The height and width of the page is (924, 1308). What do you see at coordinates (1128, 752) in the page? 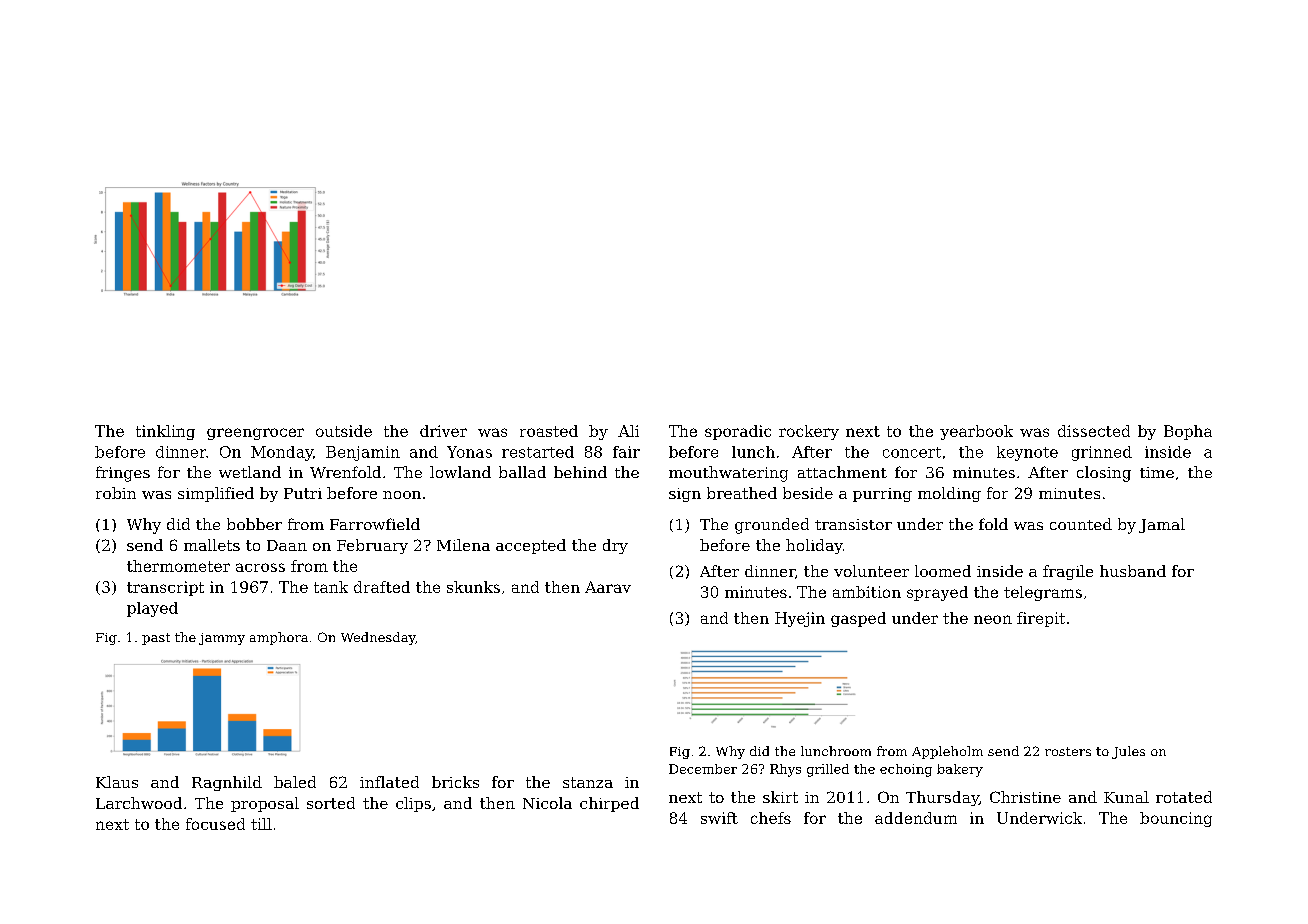
I see `Jules` at bounding box center [1128, 752].
